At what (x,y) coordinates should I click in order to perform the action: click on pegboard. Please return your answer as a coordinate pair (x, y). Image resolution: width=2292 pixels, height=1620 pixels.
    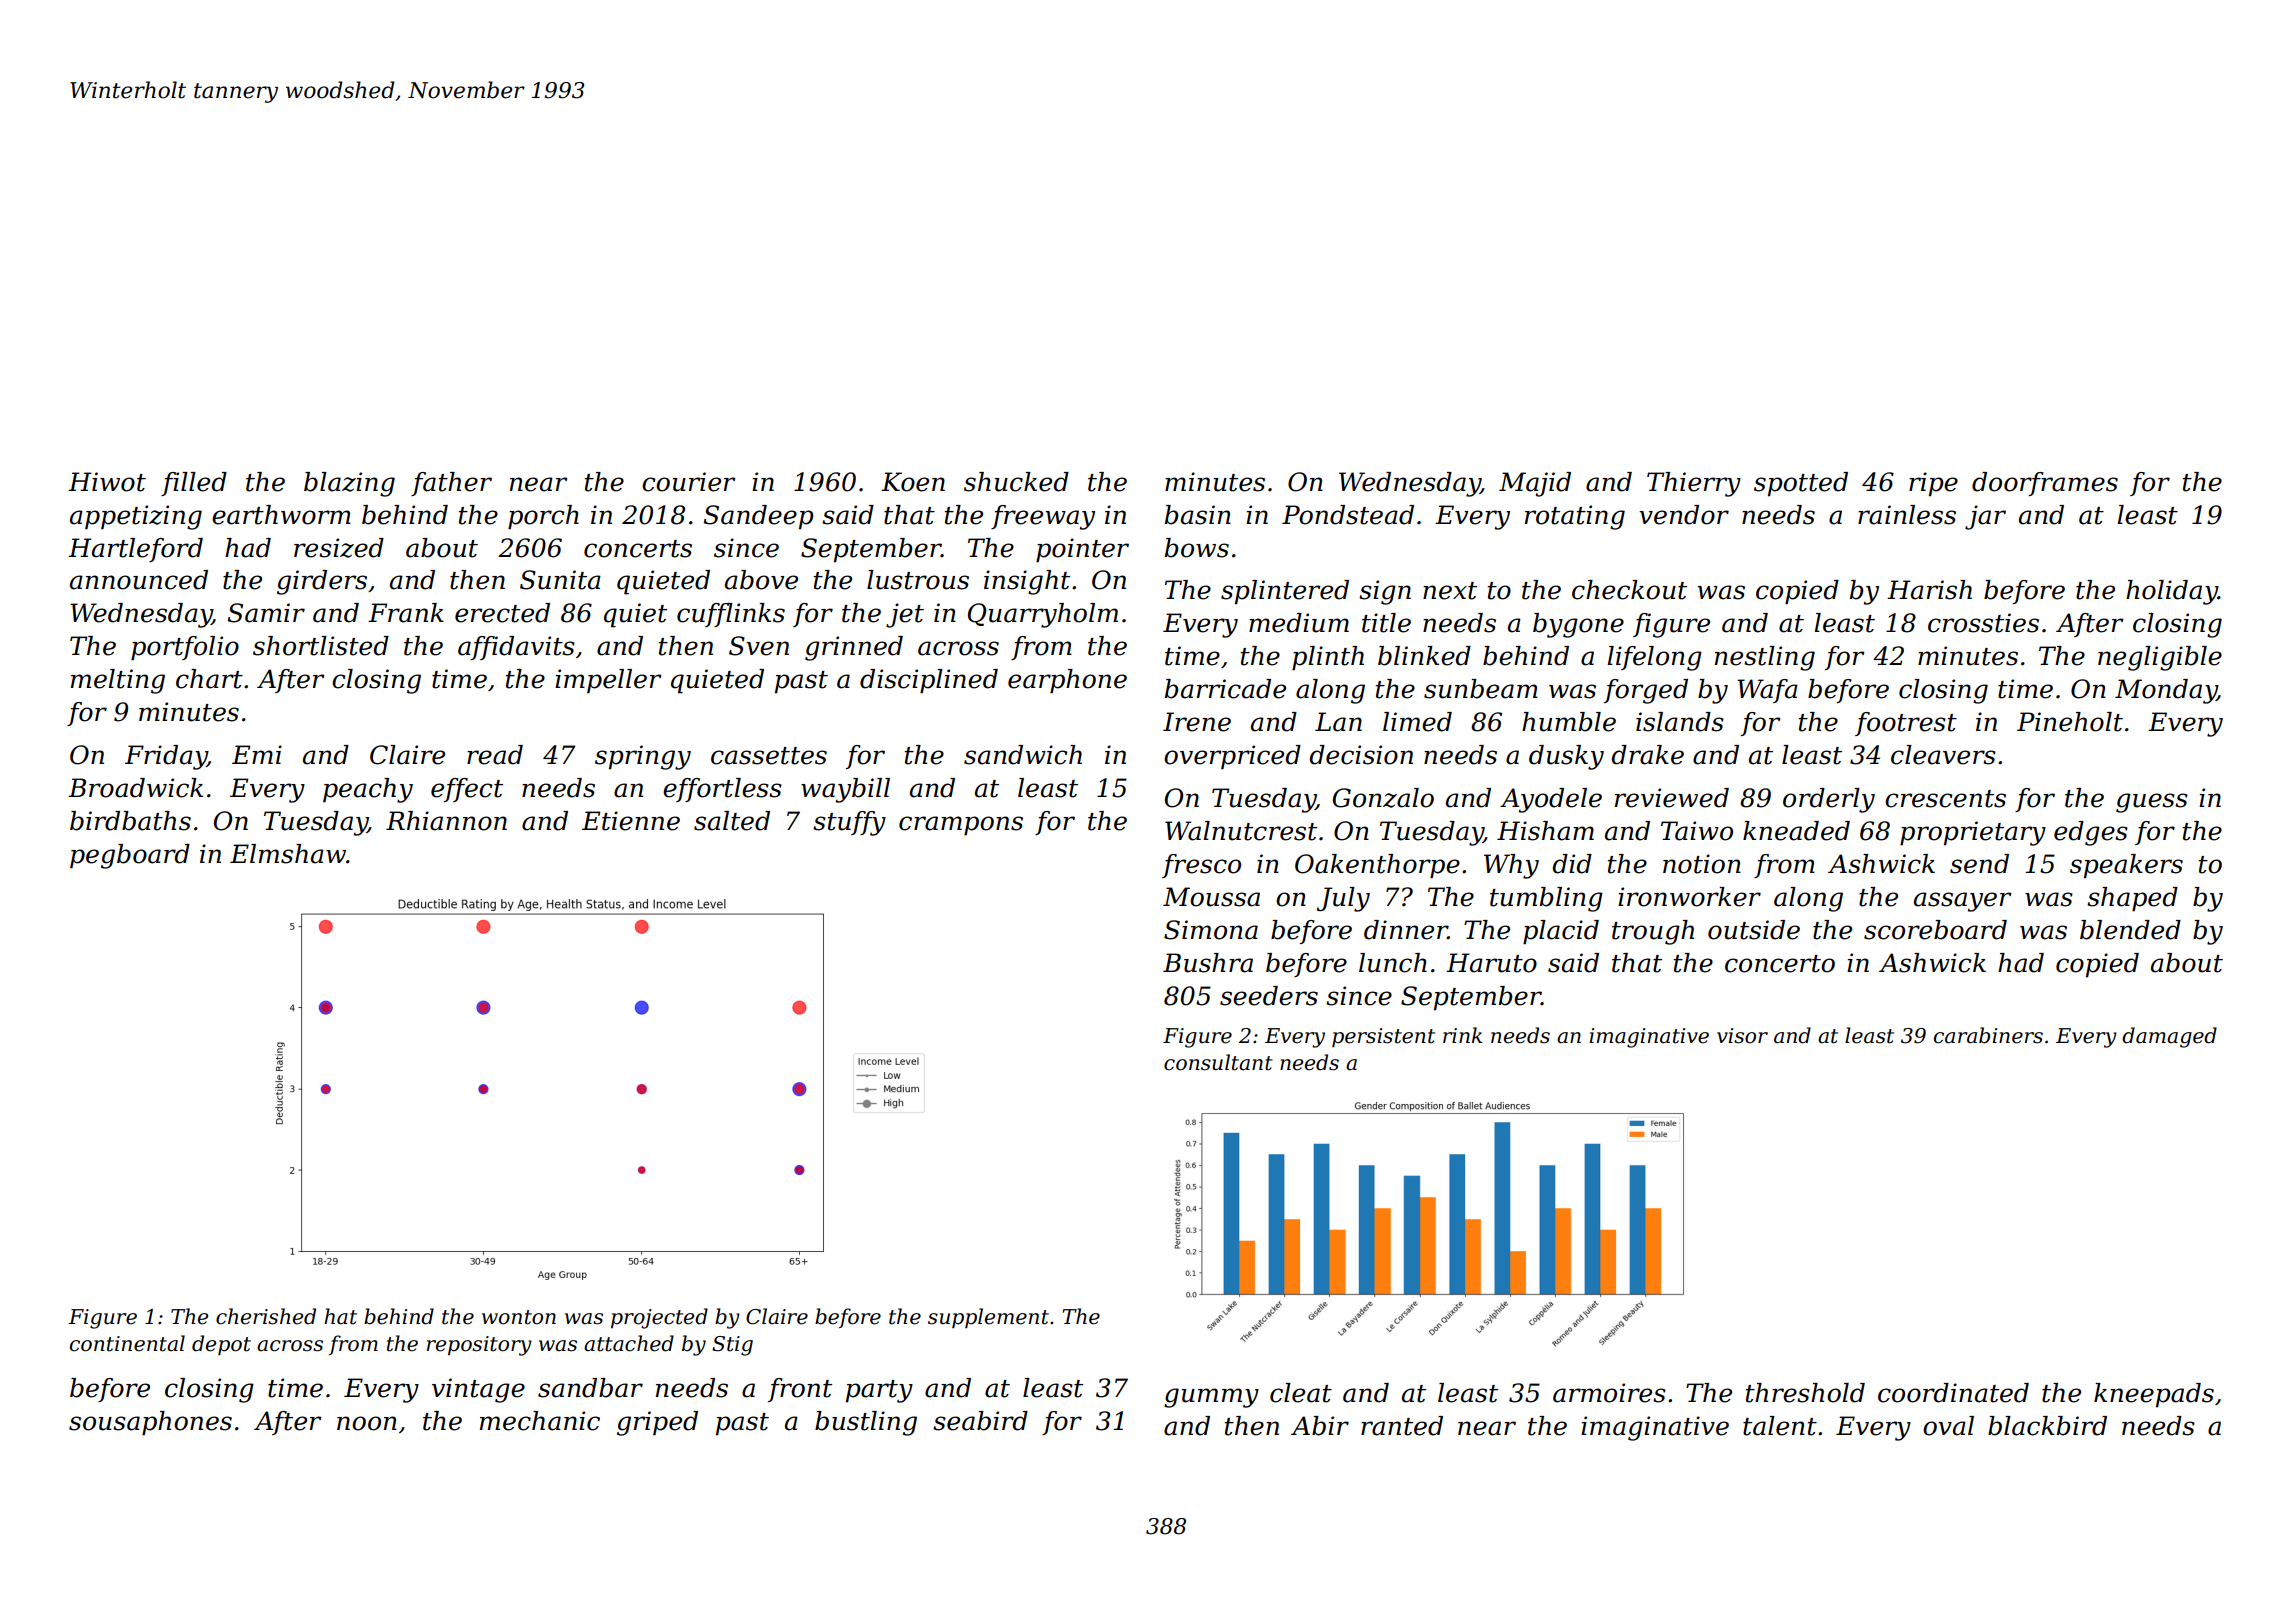
    Looking at the image, I should click on (130, 856).
